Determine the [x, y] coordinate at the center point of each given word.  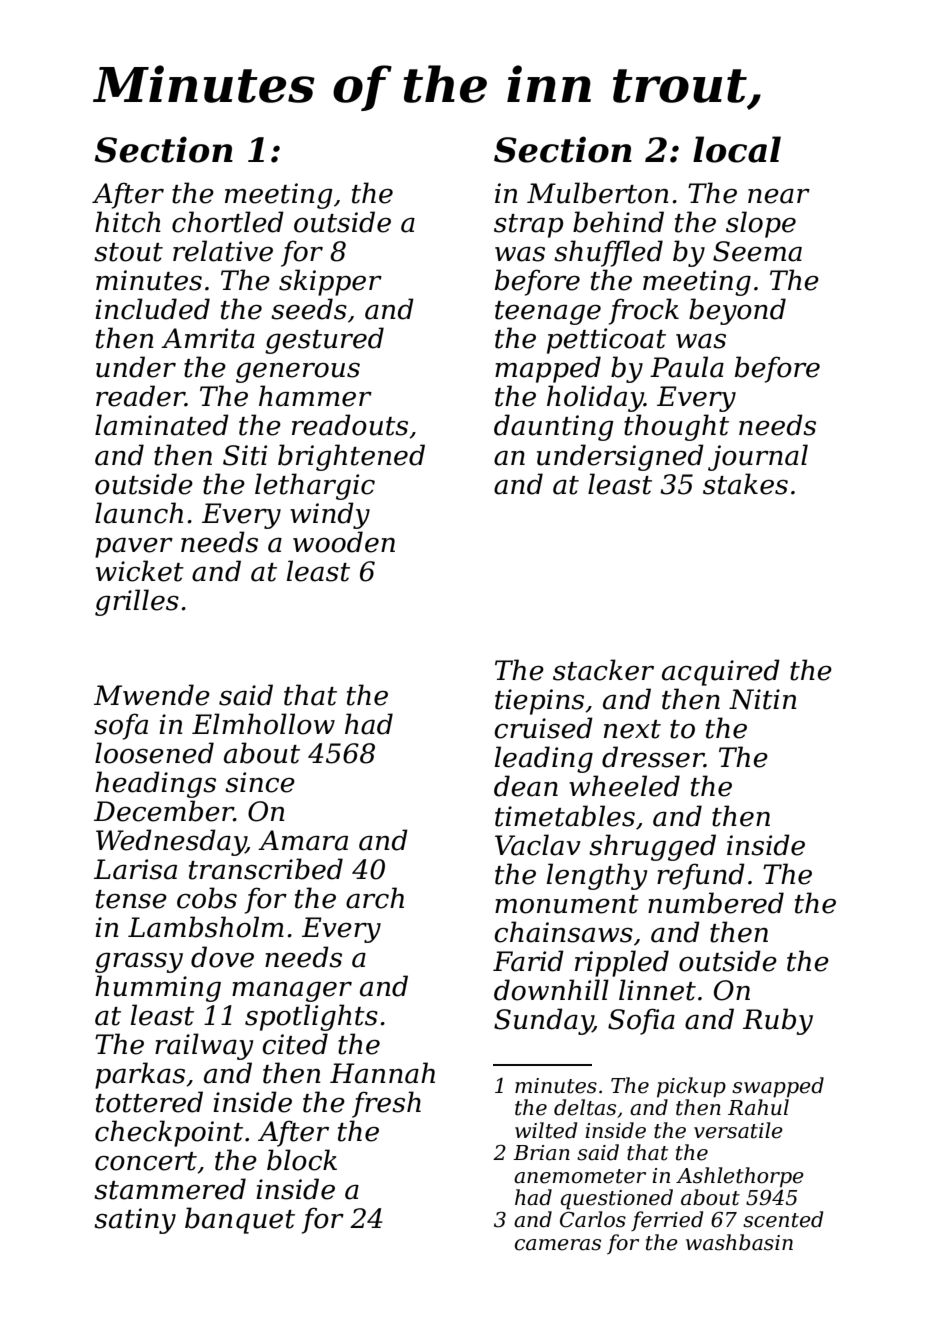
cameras [558, 1245]
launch [139, 513]
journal [758, 457]
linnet [657, 990]
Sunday [543, 1021]
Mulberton [598, 193]
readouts [350, 425]
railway [204, 1046]
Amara [303, 840]
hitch [128, 222]
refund [701, 876]
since [260, 782]
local [737, 149]
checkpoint [169, 1133]
